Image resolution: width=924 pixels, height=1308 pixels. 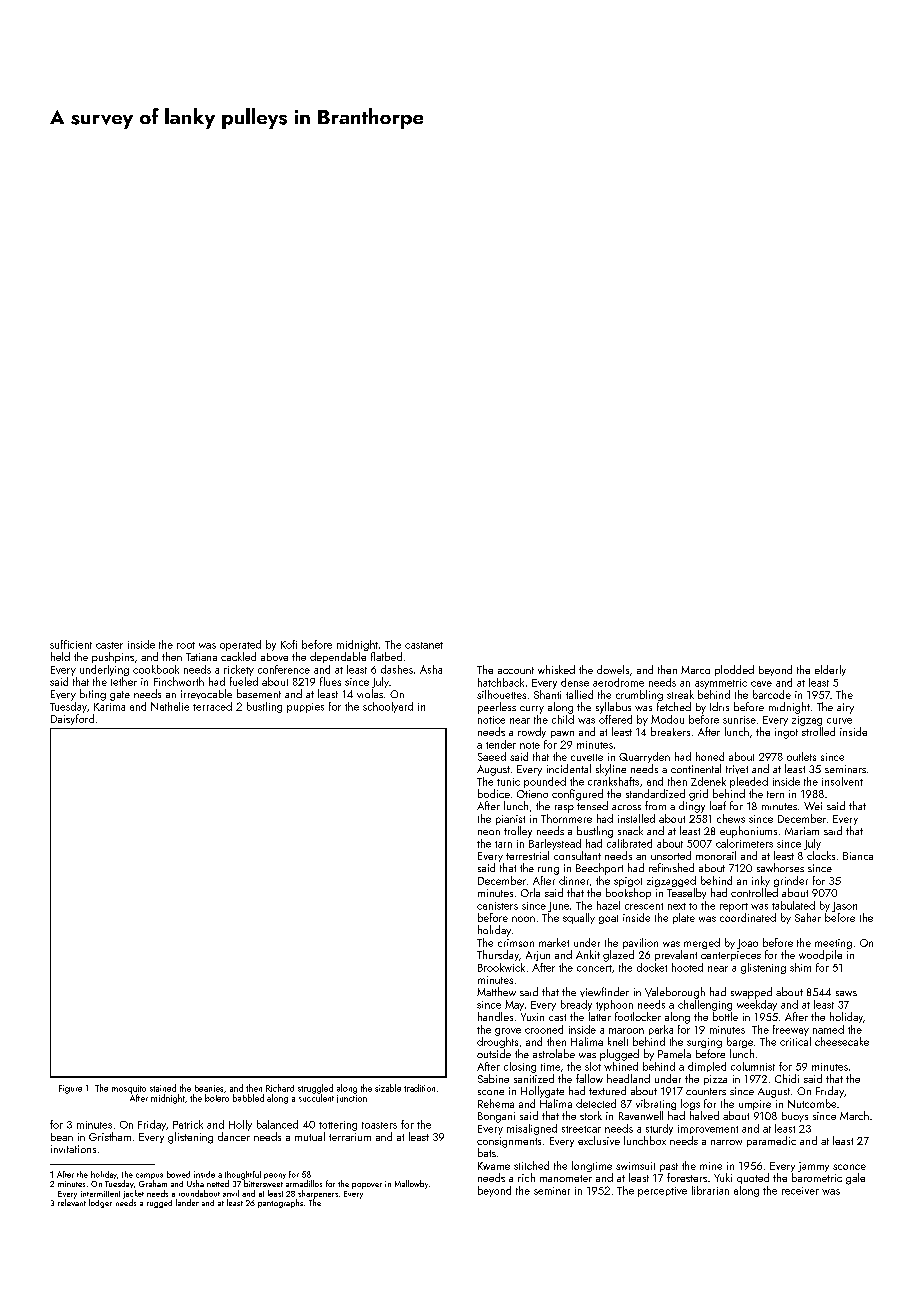 What do you see at coordinates (100, 1203) in the image?
I see `lodger` at bounding box center [100, 1203].
